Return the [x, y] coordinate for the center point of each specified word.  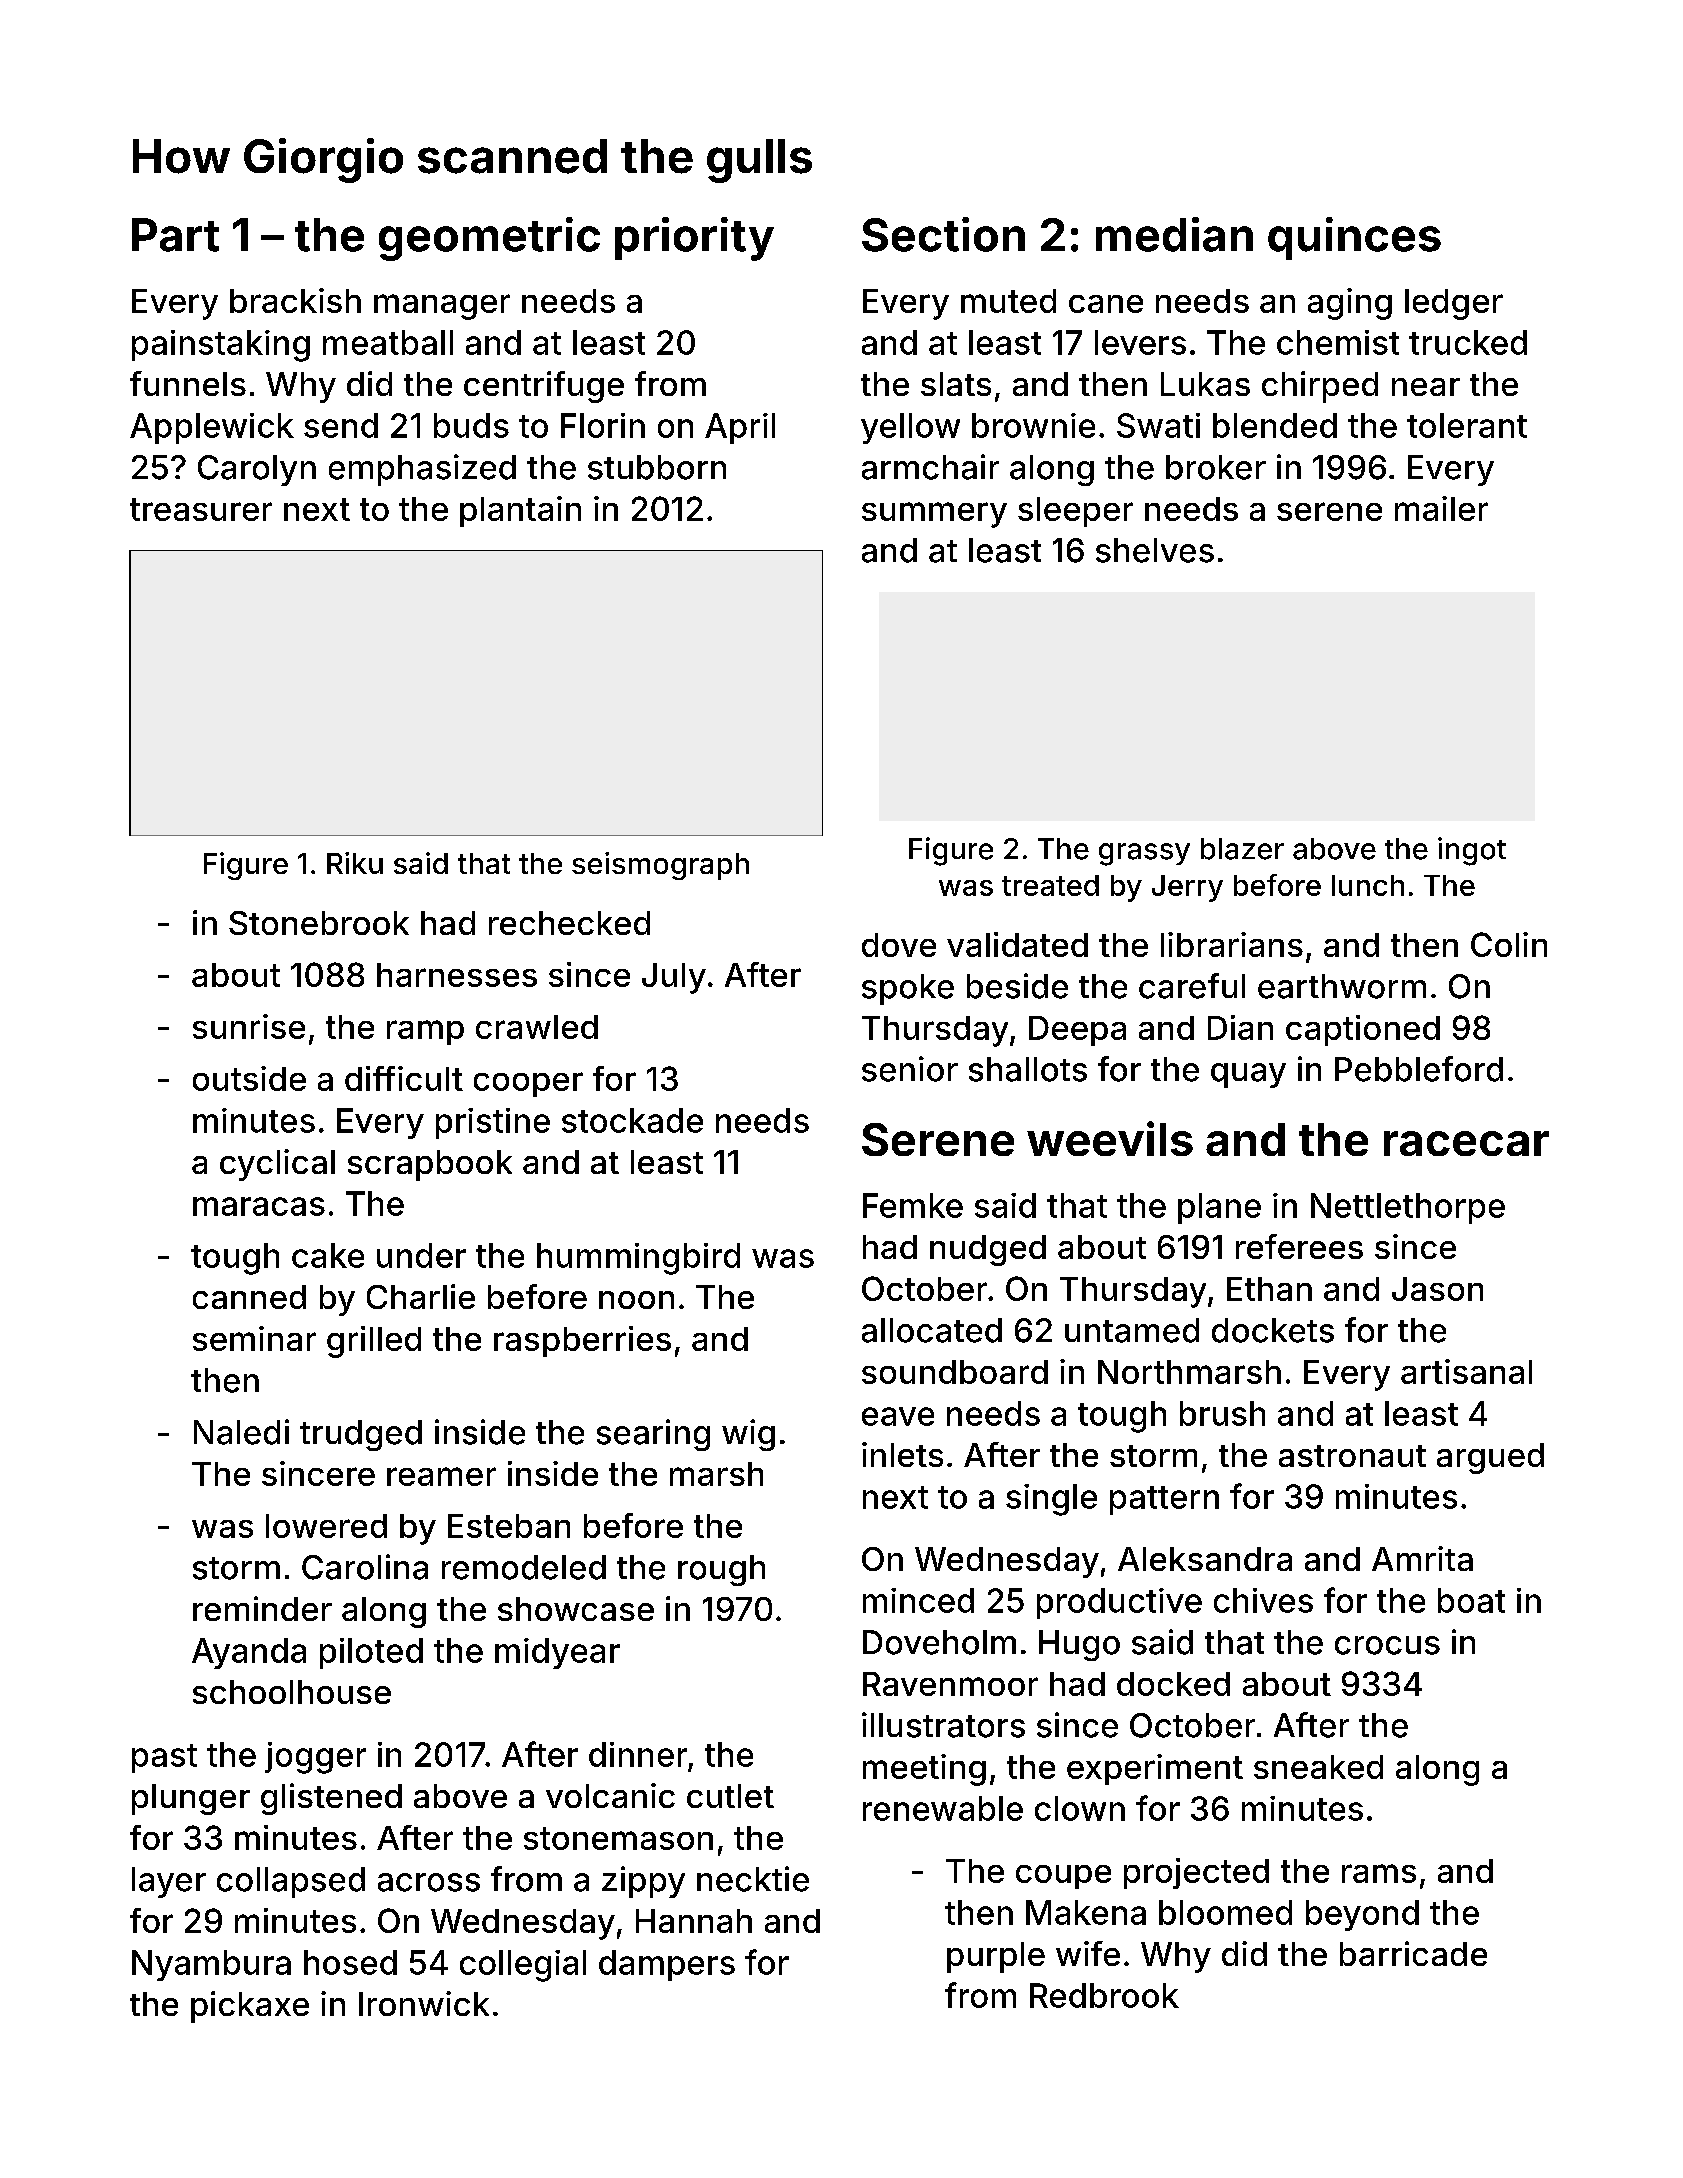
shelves [1155, 550]
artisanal [1466, 1371]
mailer [1441, 508]
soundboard [955, 1372]
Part [175, 235]
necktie [753, 1879]
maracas [259, 1206]
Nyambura [211, 1965]
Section [943, 234]
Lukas [1205, 384]
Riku [355, 863]
